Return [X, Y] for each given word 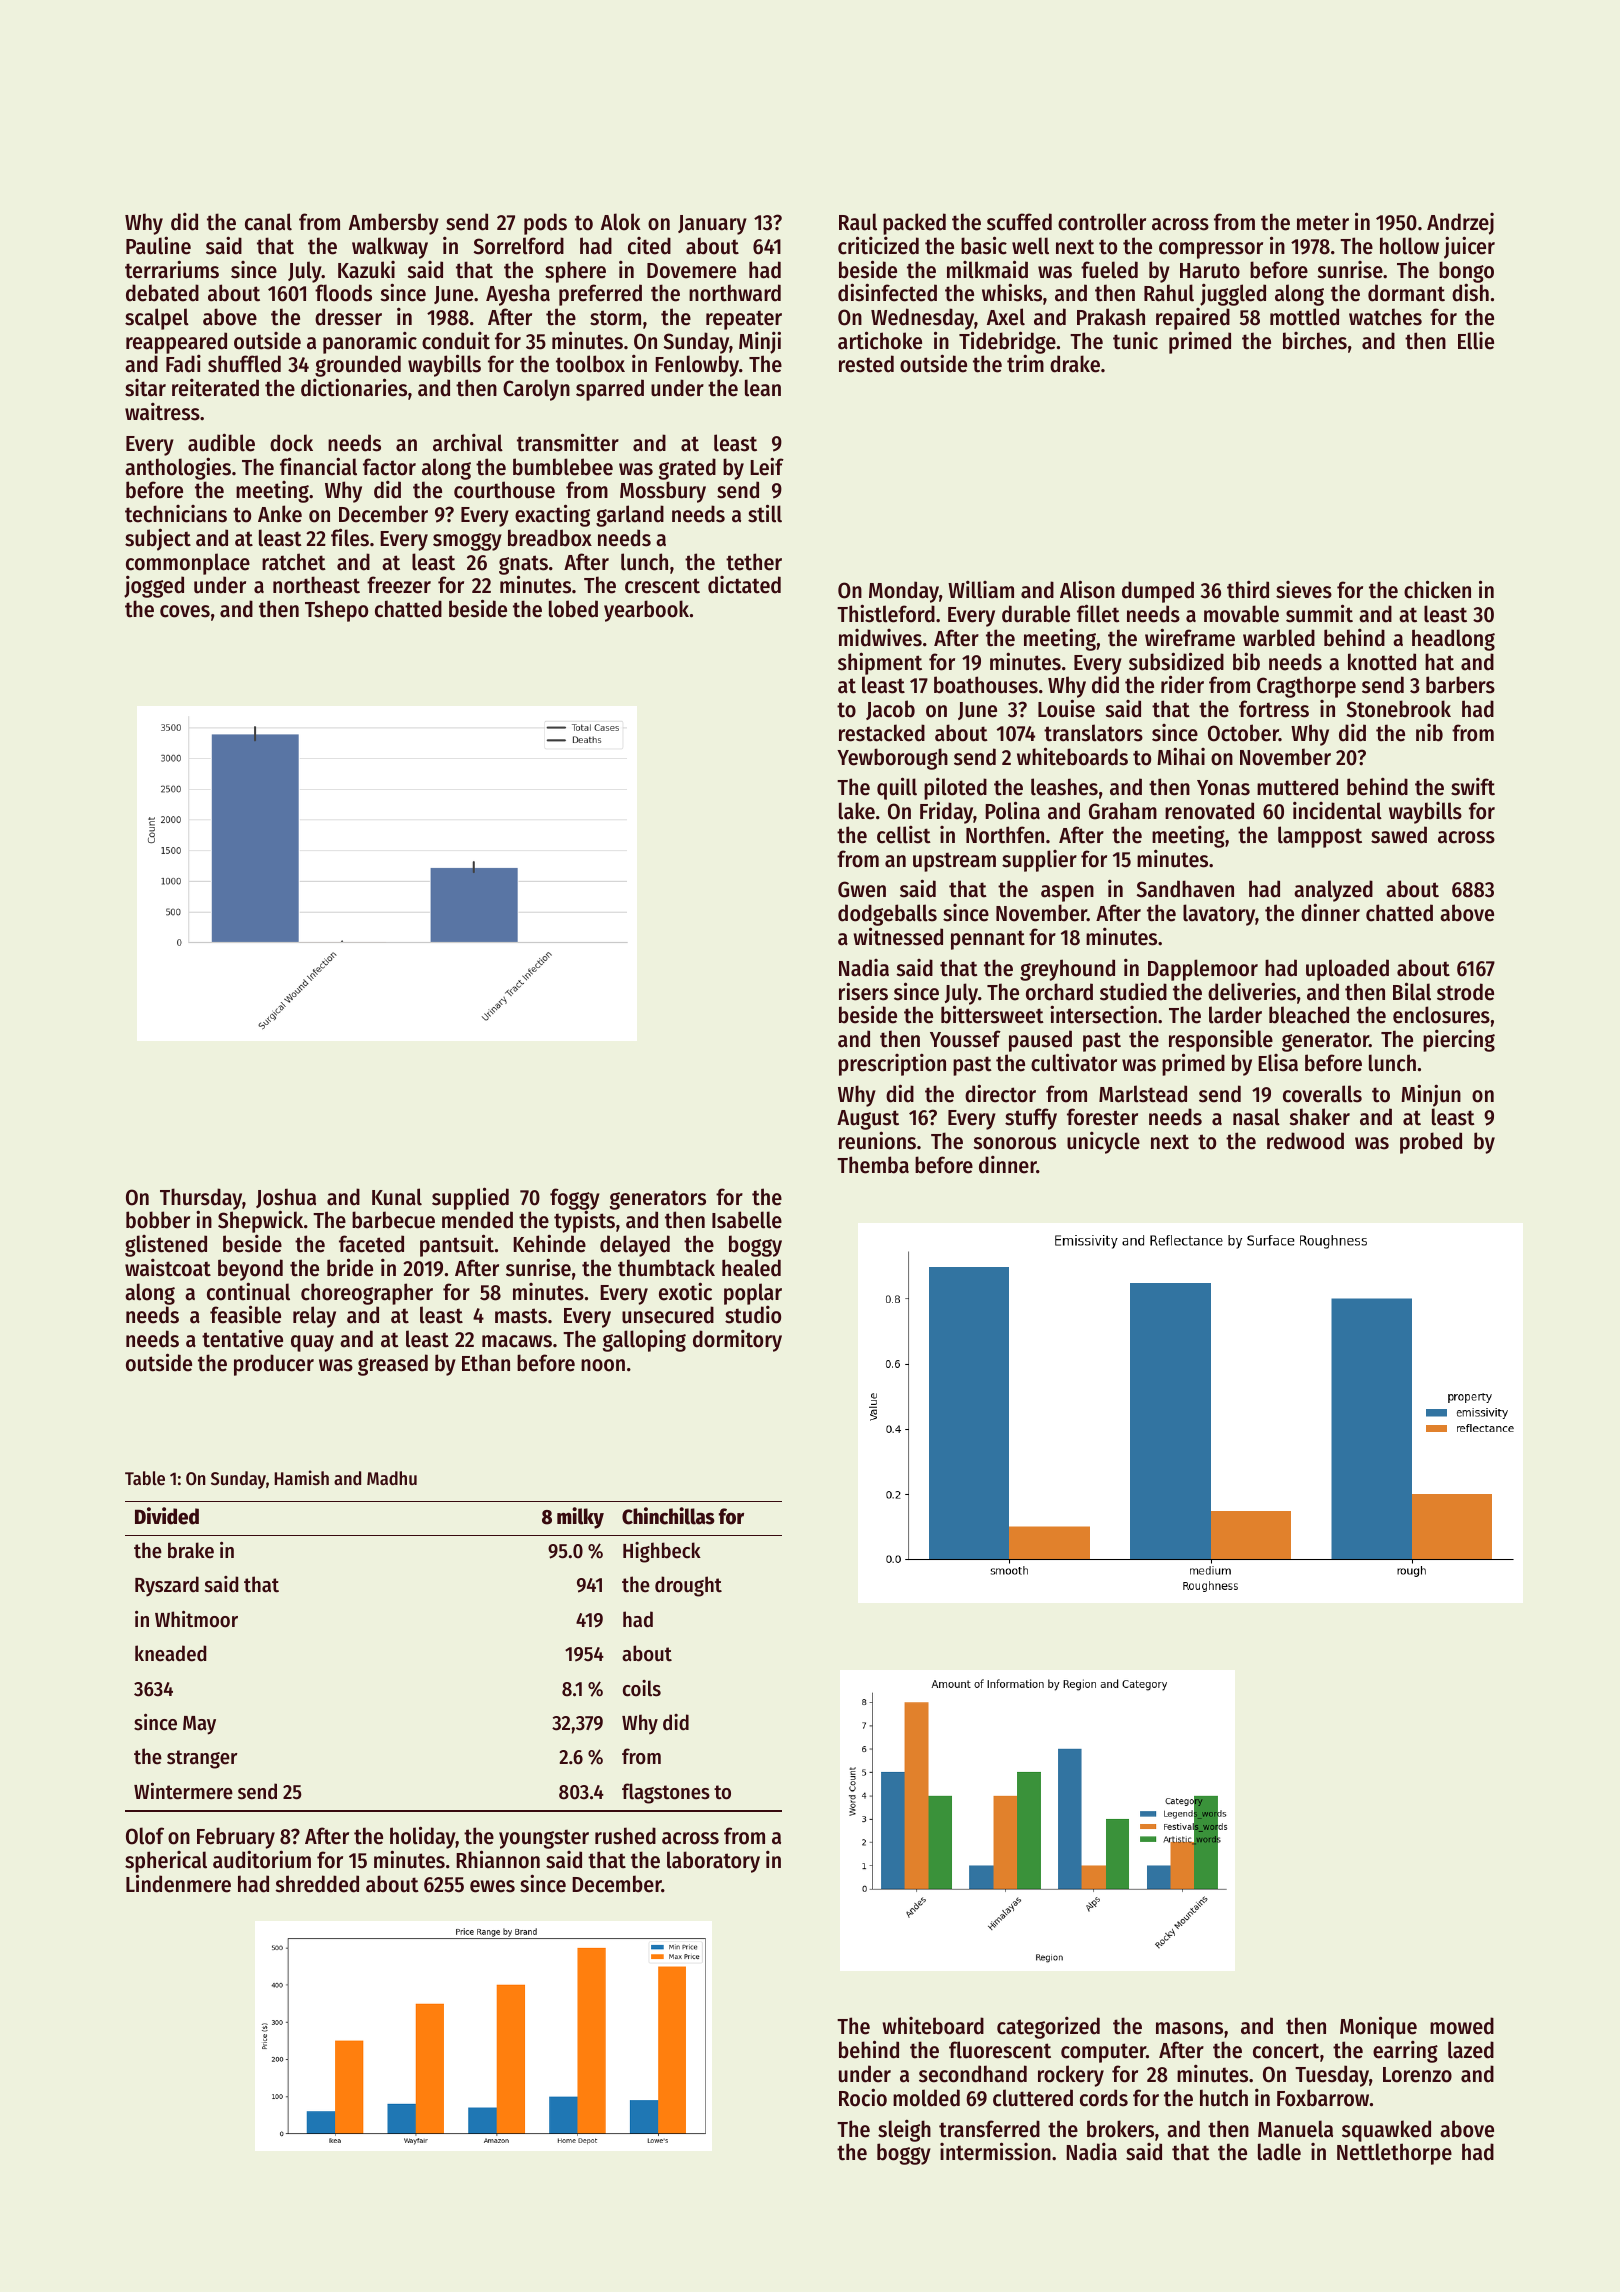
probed [1431, 1143]
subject [158, 539]
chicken [1437, 589]
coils [642, 1688]
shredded [317, 1884]
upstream [954, 862]
